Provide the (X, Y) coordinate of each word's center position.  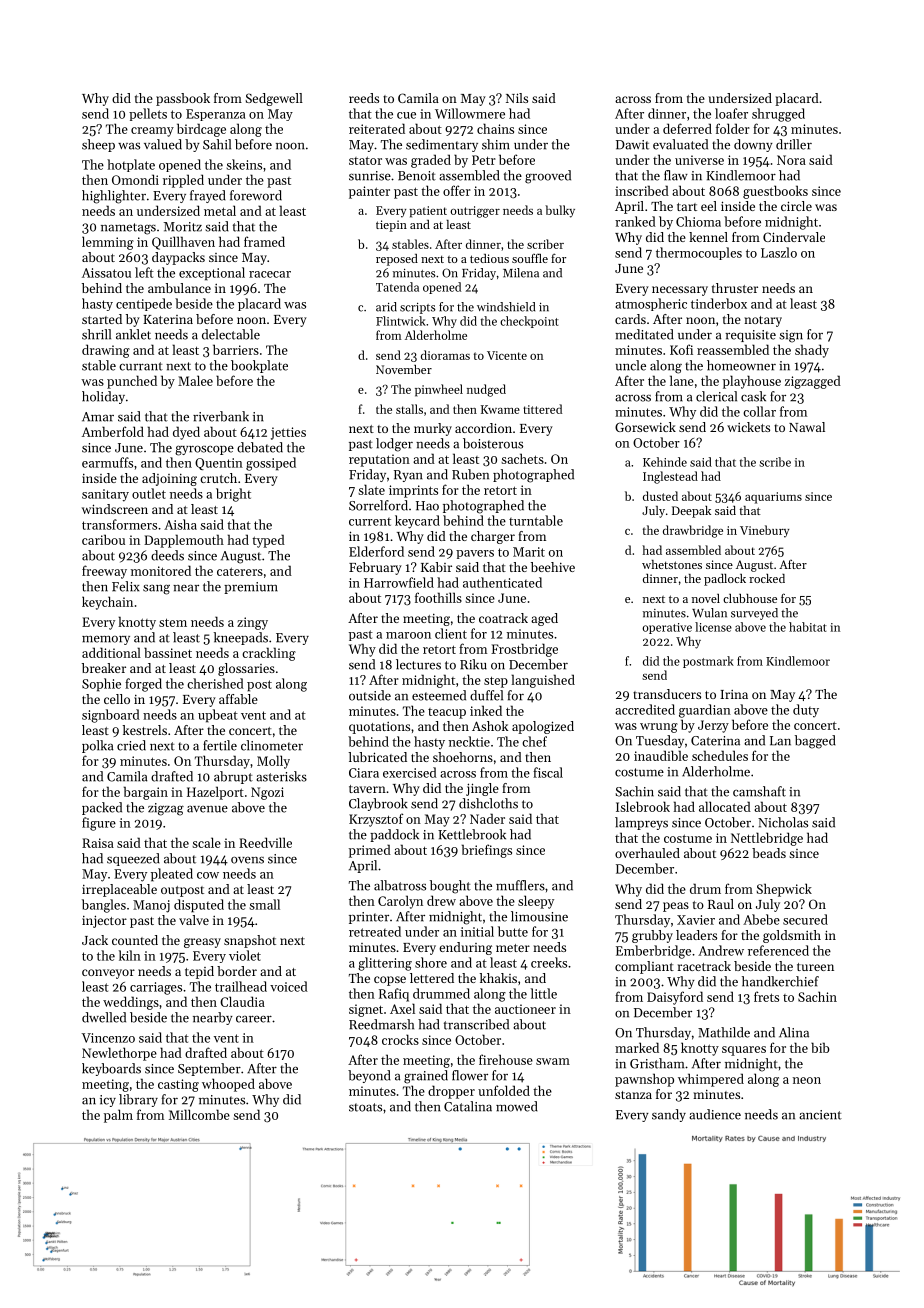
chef (534, 741)
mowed (517, 1106)
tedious (489, 258)
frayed (208, 196)
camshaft (759, 791)
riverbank (221, 416)
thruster (735, 288)
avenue (207, 809)
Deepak (691, 512)
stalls (409, 409)
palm (118, 1116)
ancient (820, 1115)
